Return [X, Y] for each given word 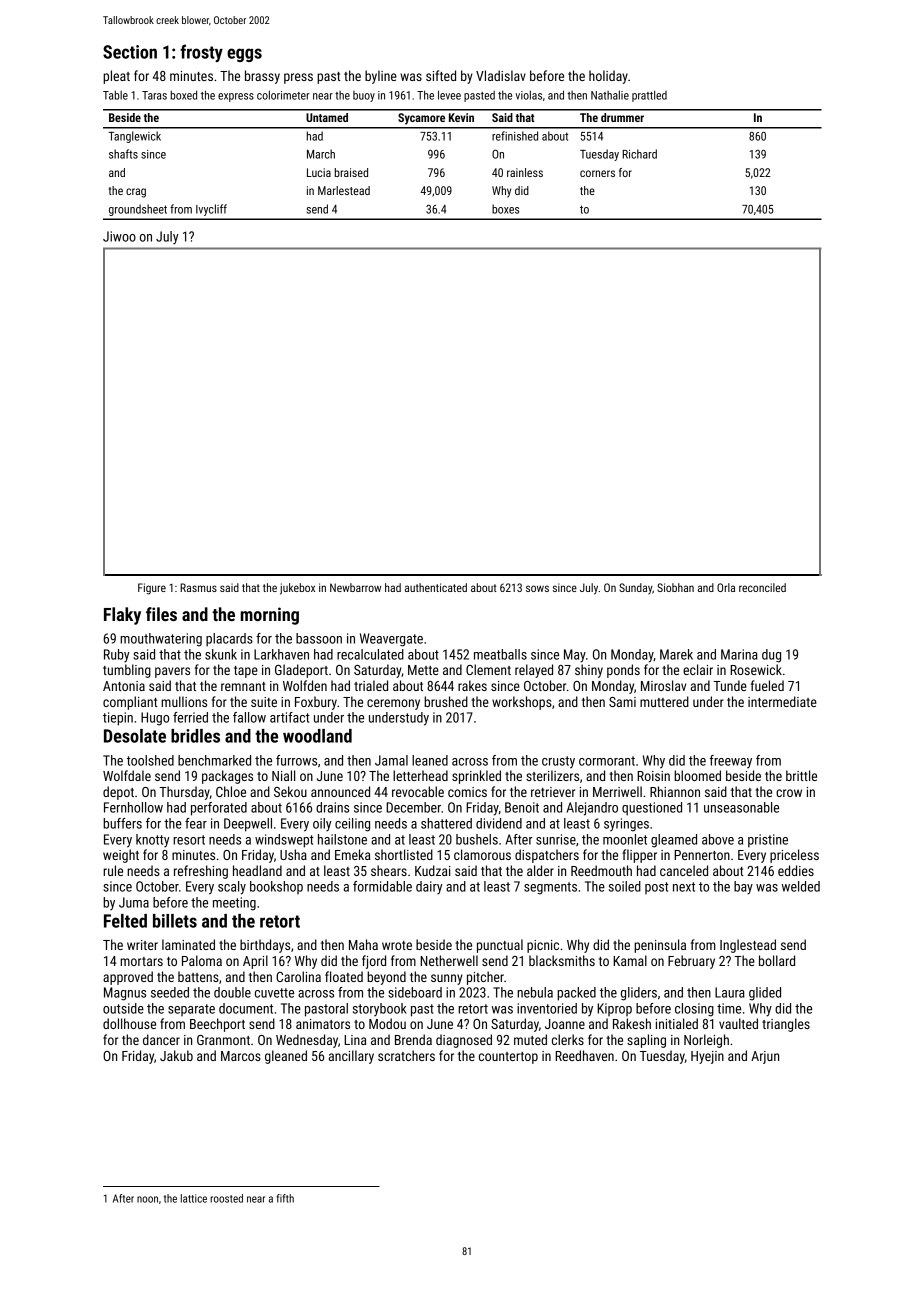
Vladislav [501, 75]
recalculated [370, 654]
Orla [726, 587]
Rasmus [198, 587]
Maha [363, 944]
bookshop [276, 887]
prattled [649, 96]
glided [765, 994]
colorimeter [283, 95]
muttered [664, 701]
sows [537, 588]
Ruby [116, 656]
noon [147, 1199]
